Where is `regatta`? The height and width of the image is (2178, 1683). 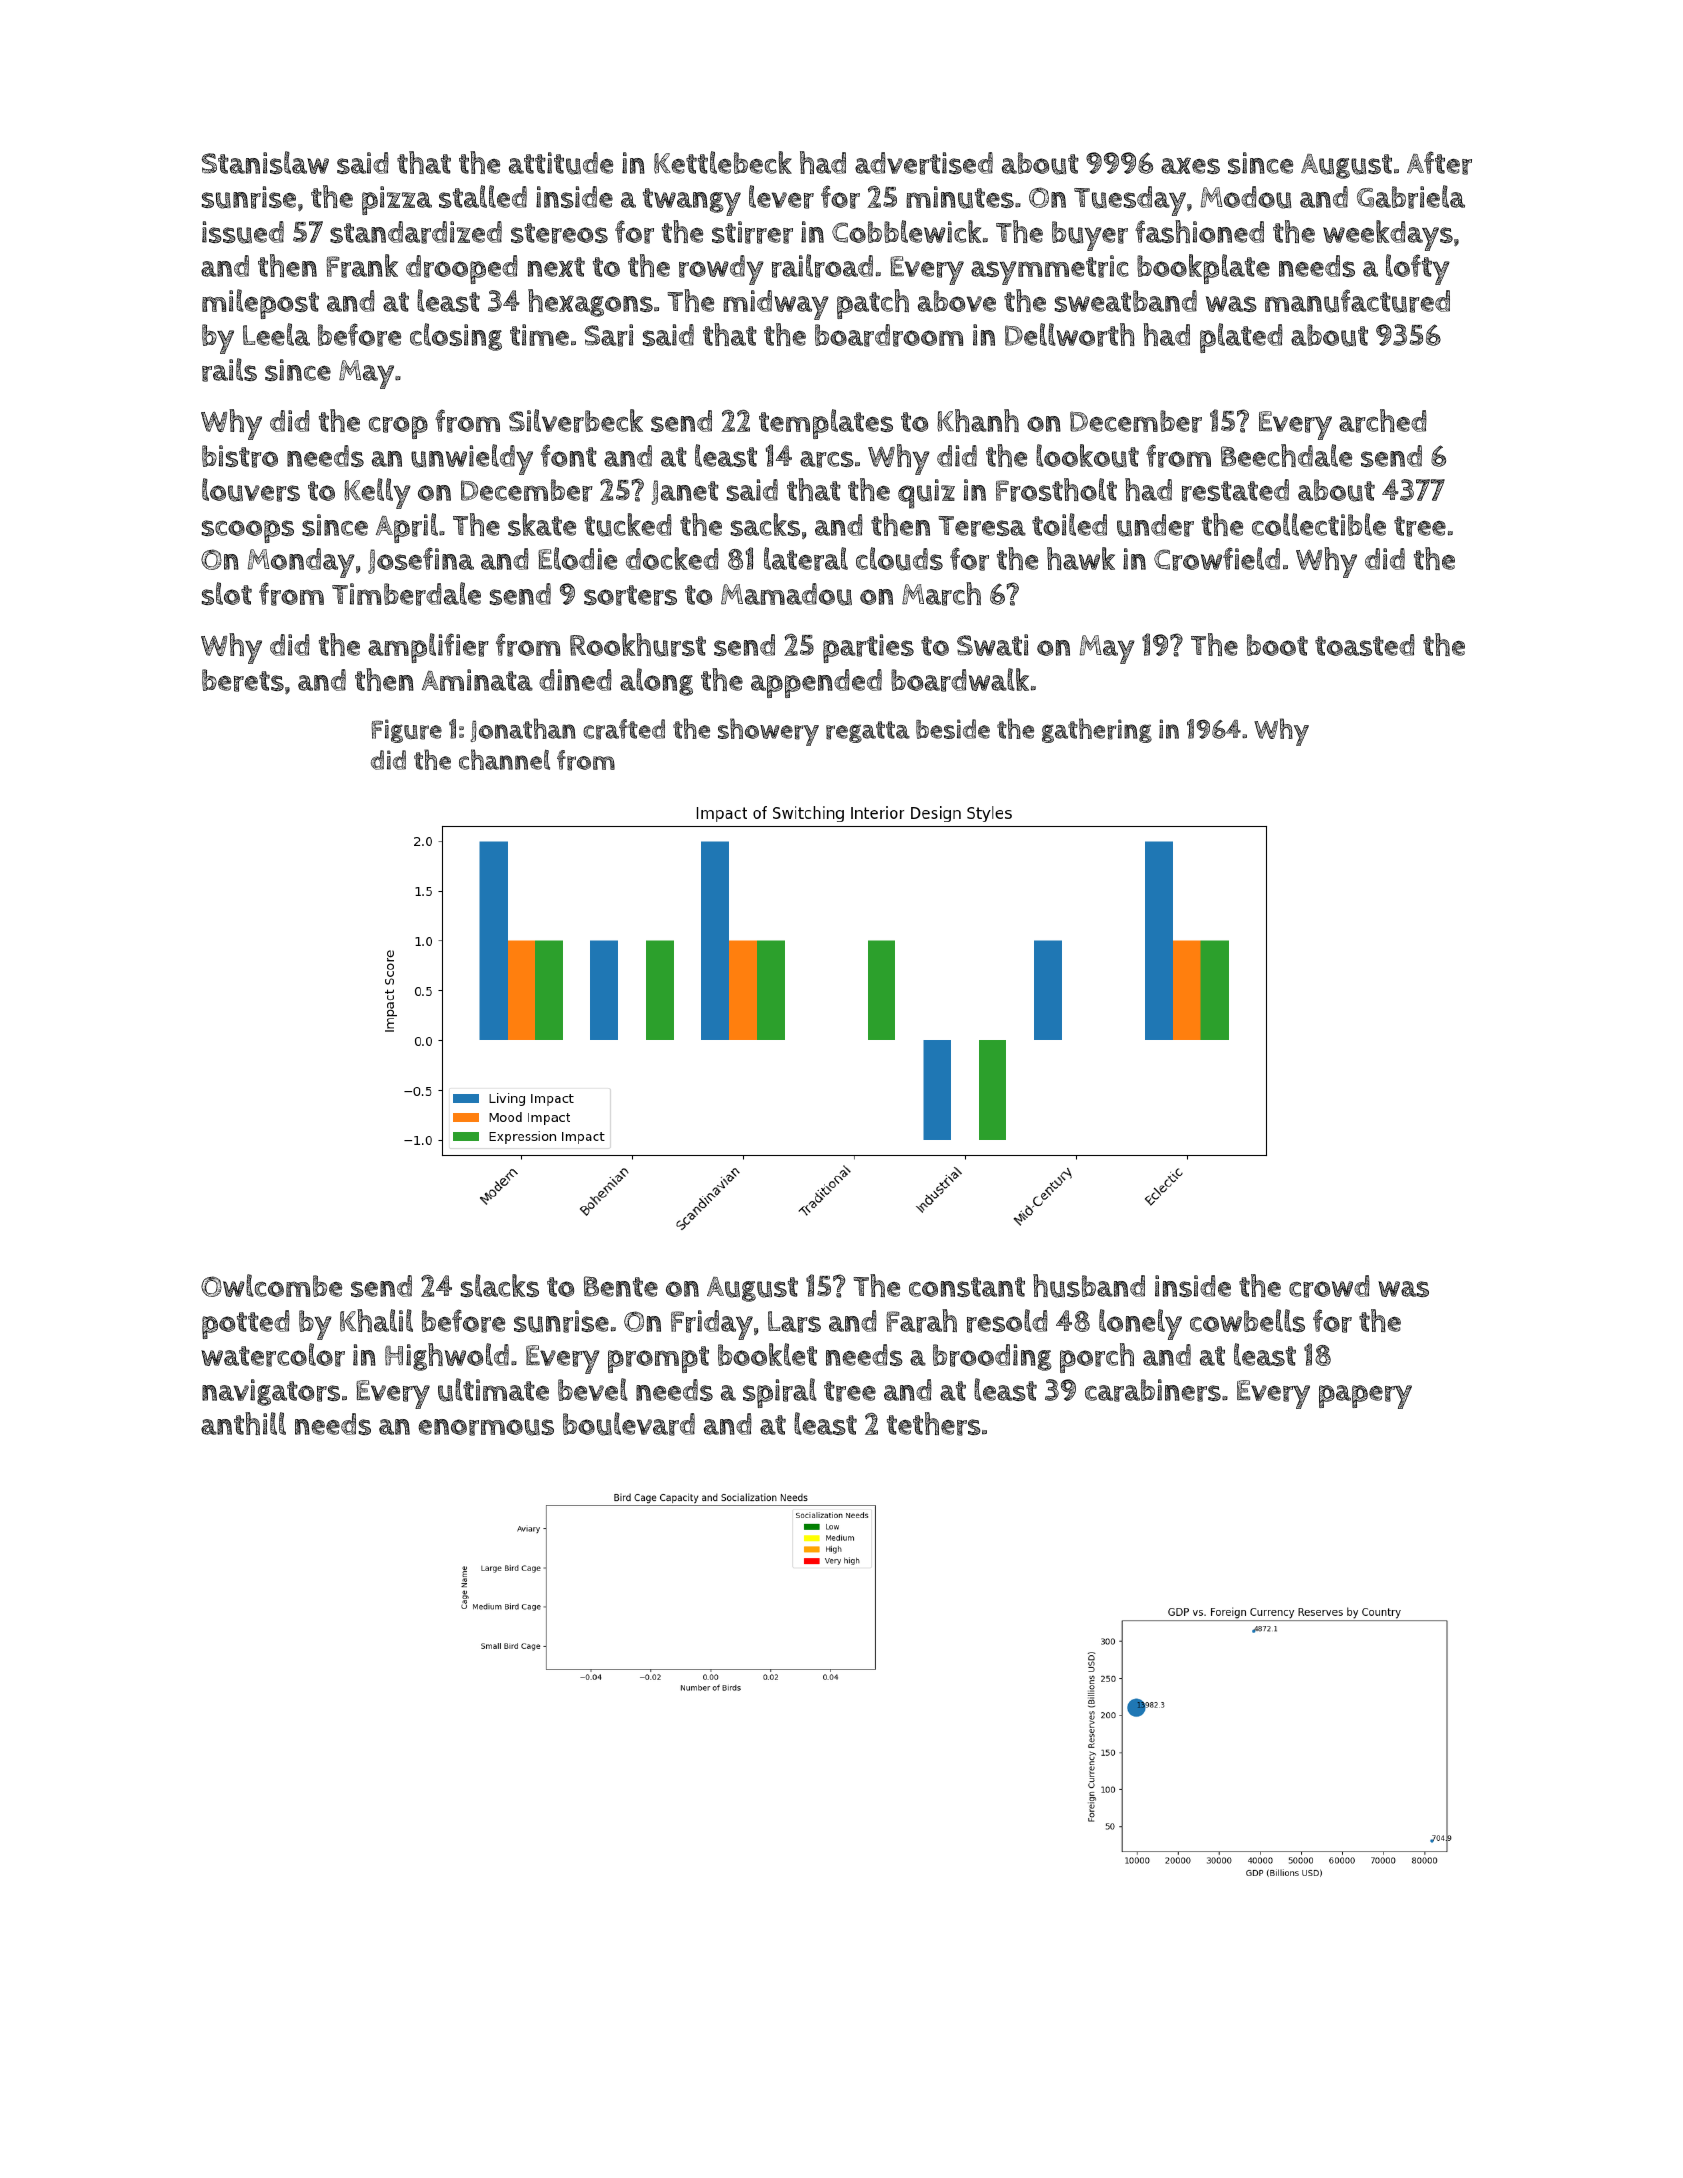 regatta is located at coordinates (868, 732).
